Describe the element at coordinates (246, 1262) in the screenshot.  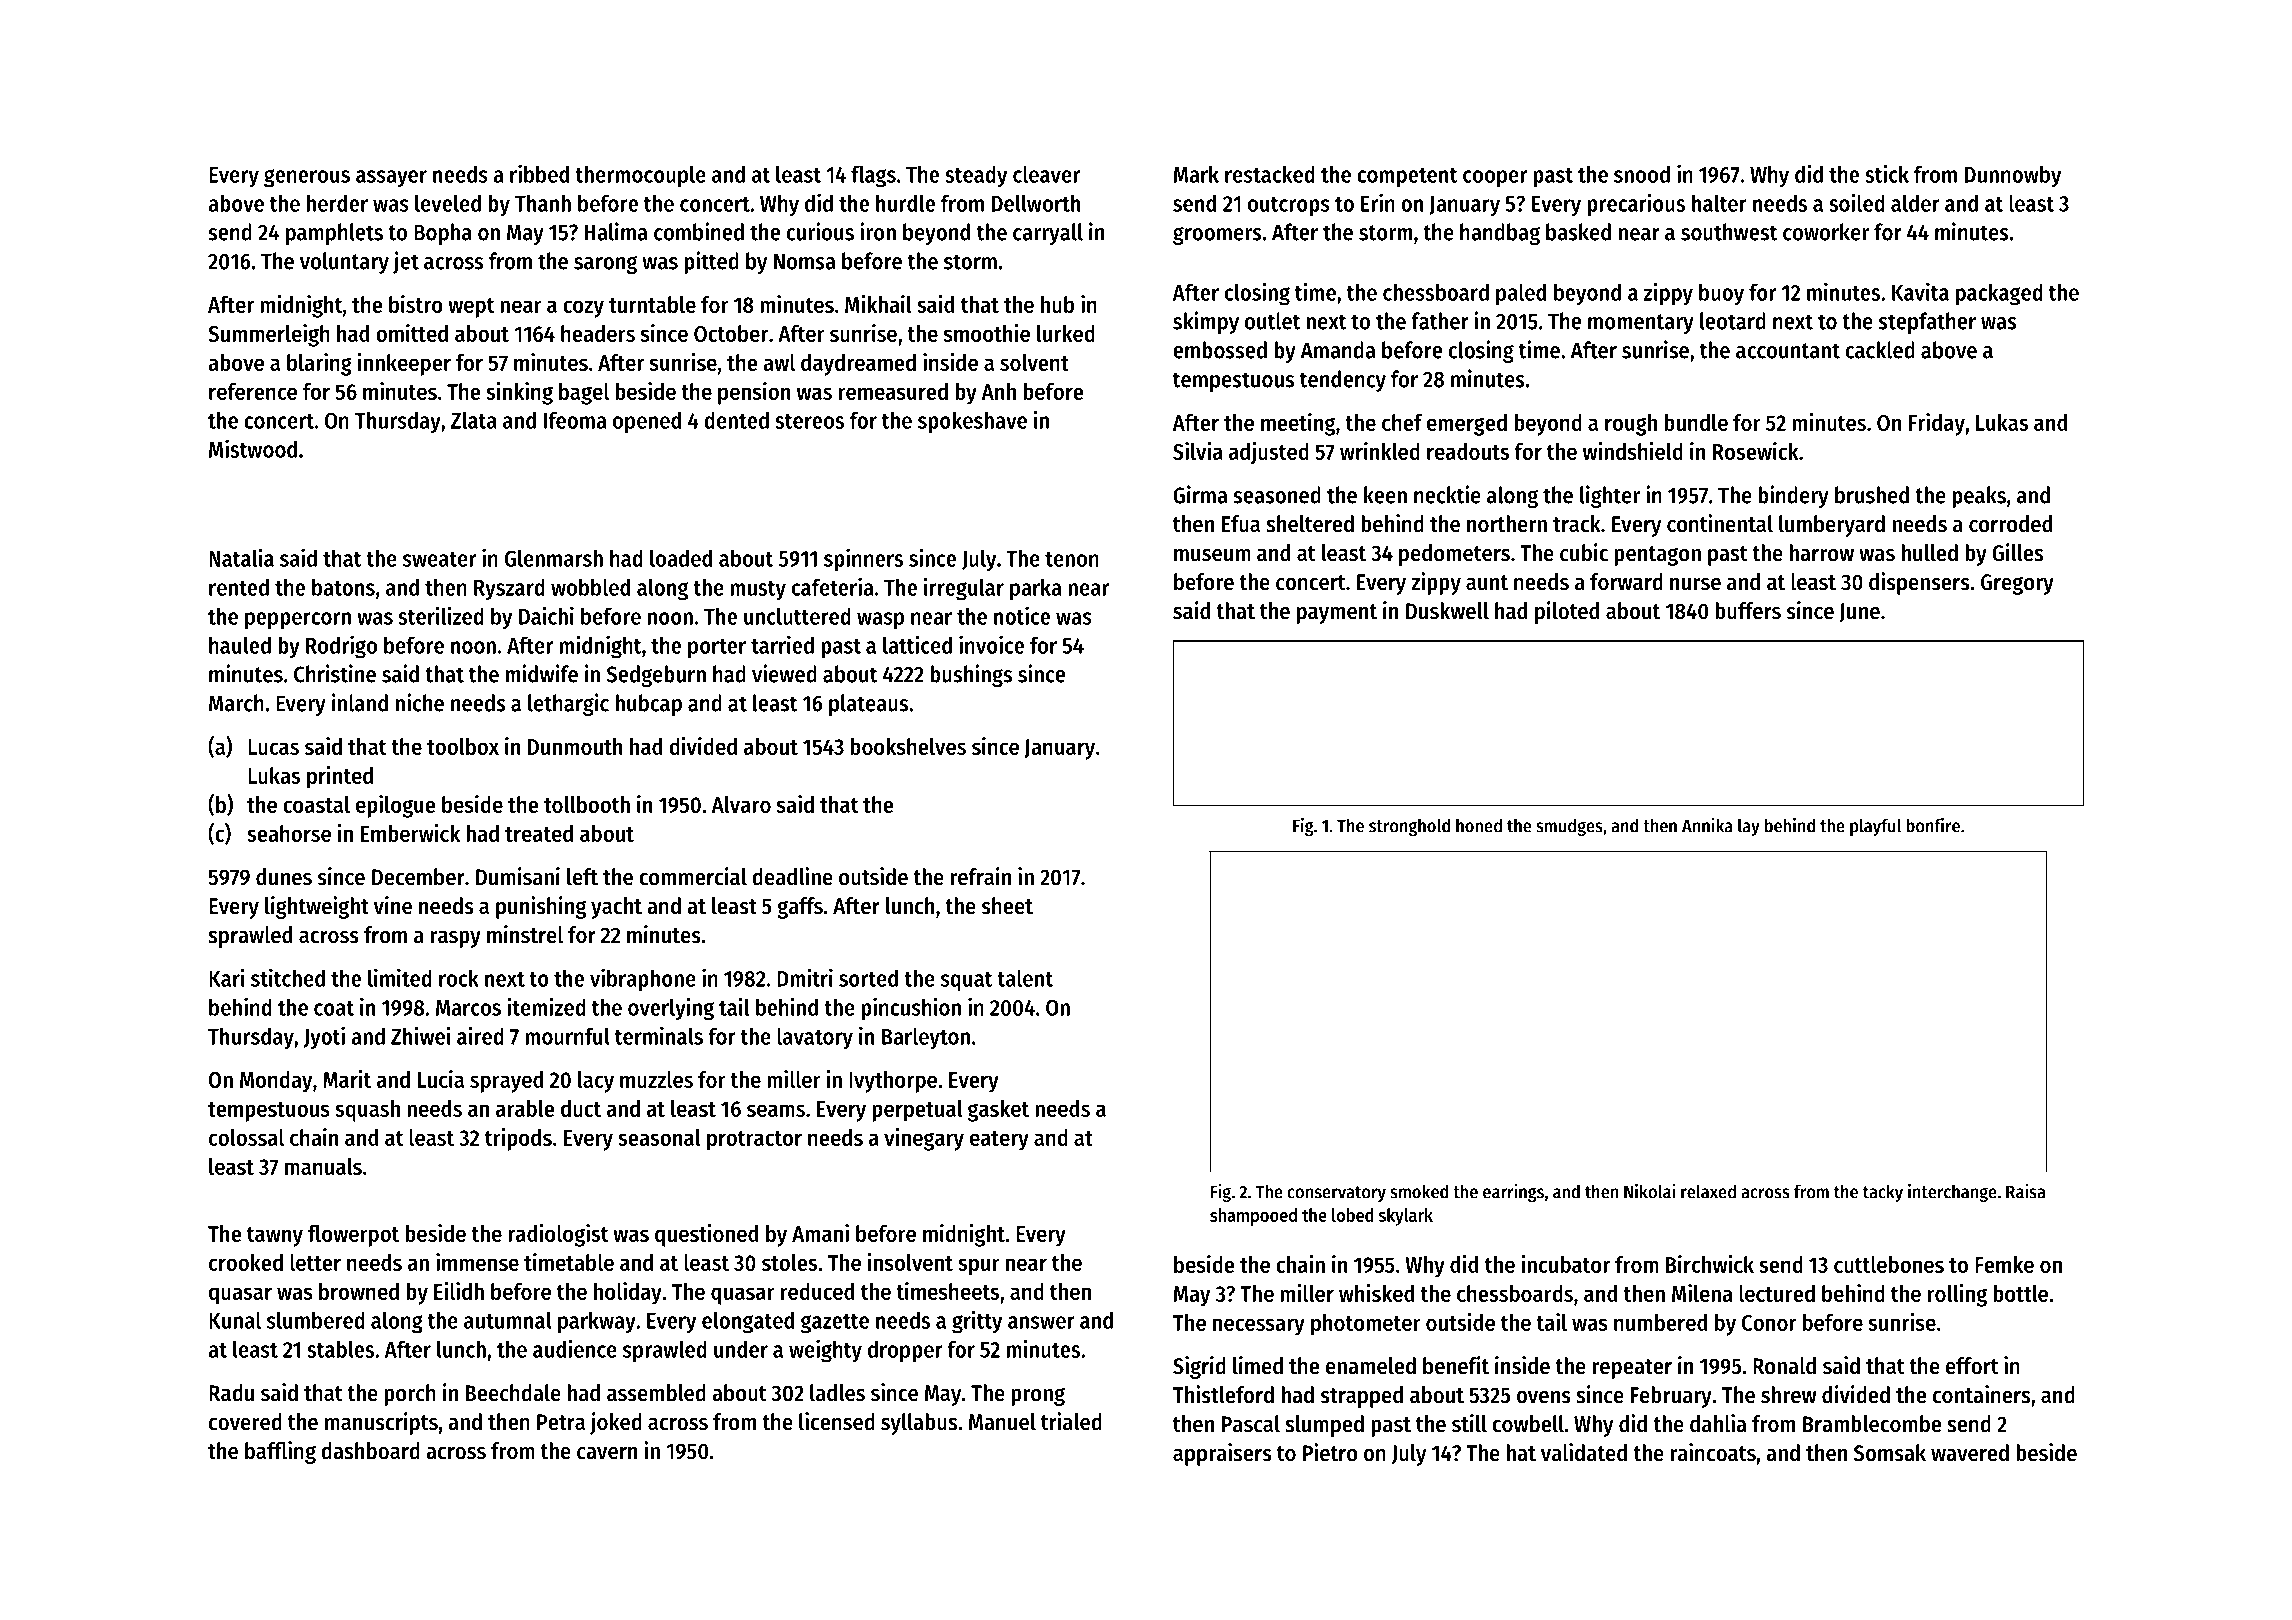
I see `crooked` at that location.
